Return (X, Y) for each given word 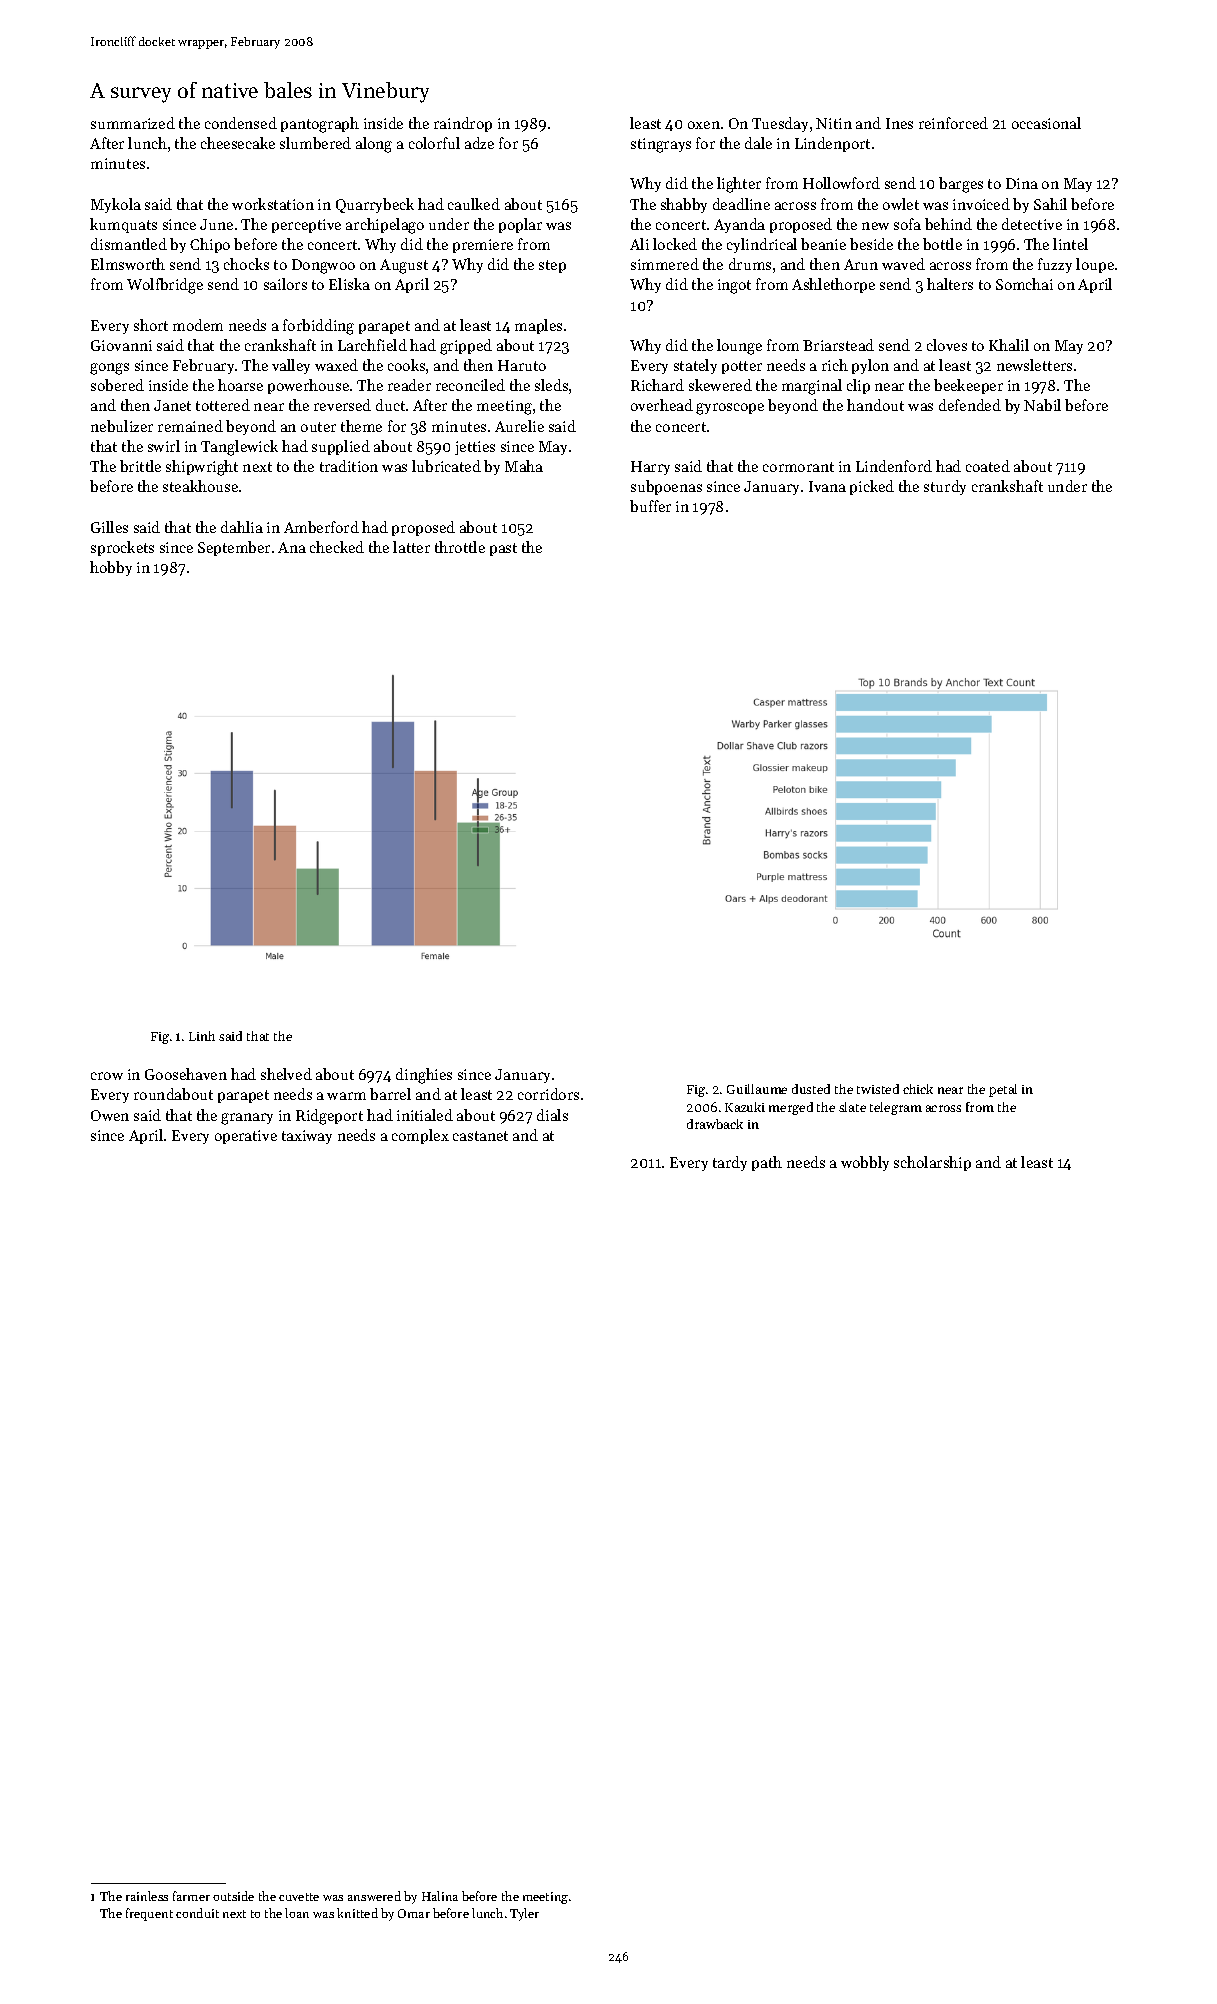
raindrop (463, 124)
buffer (650, 506)
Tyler (524, 1914)
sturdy (945, 487)
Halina (440, 1896)
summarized (133, 123)
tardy (730, 1163)
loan (297, 1913)
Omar (414, 1913)
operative (246, 1137)
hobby (111, 568)
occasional (1046, 123)
